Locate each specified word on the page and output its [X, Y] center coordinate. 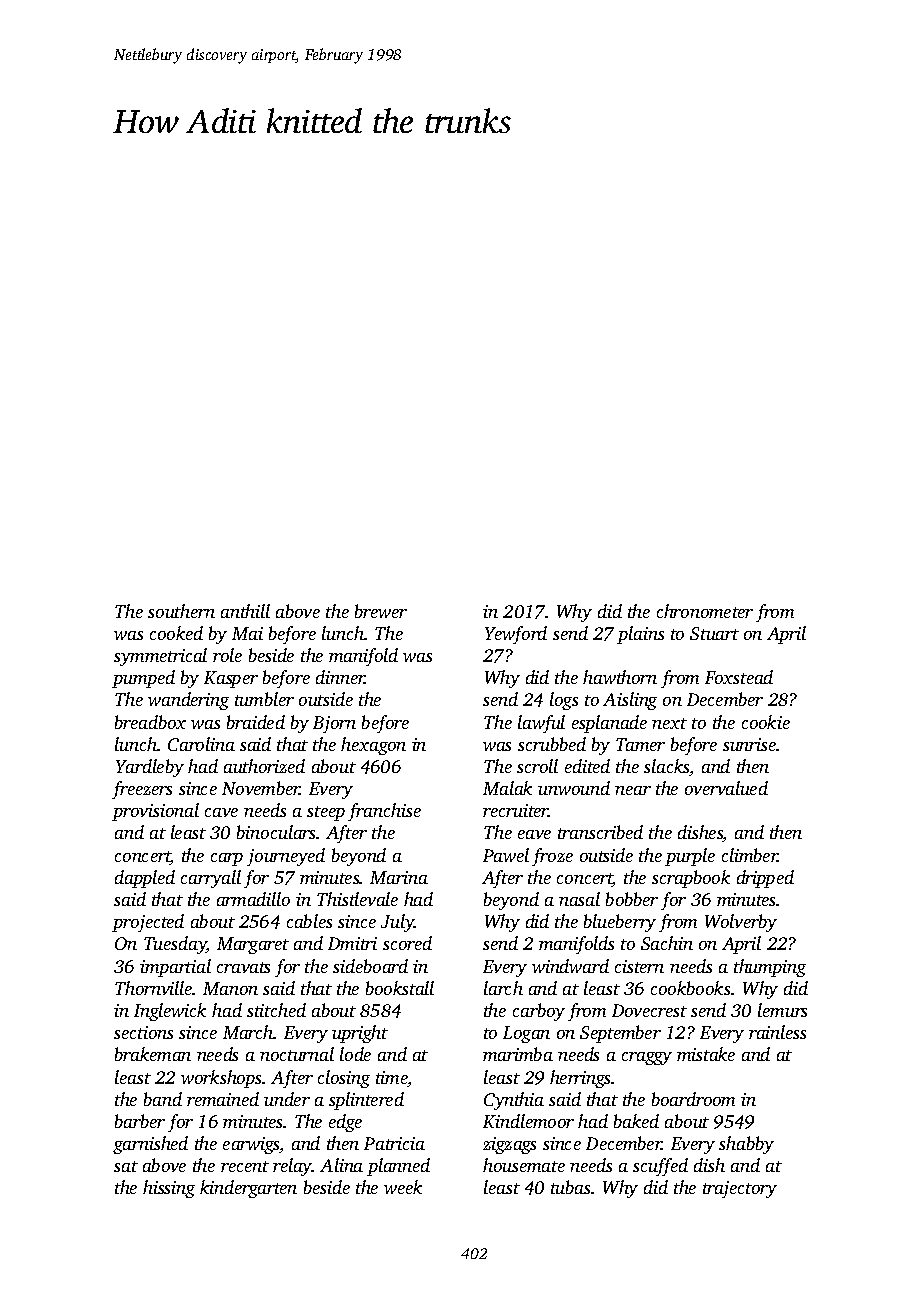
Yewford [516, 635]
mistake [706, 1054]
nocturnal [297, 1054]
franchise [384, 812]
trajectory [740, 1189]
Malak [507, 788]
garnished [150, 1145]
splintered [366, 1101]
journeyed [286, 857]
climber [750, 855]
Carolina [201, 744]
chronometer [705, 611]
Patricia [394, 1143]
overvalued [726, 788]
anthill [245, 611]
